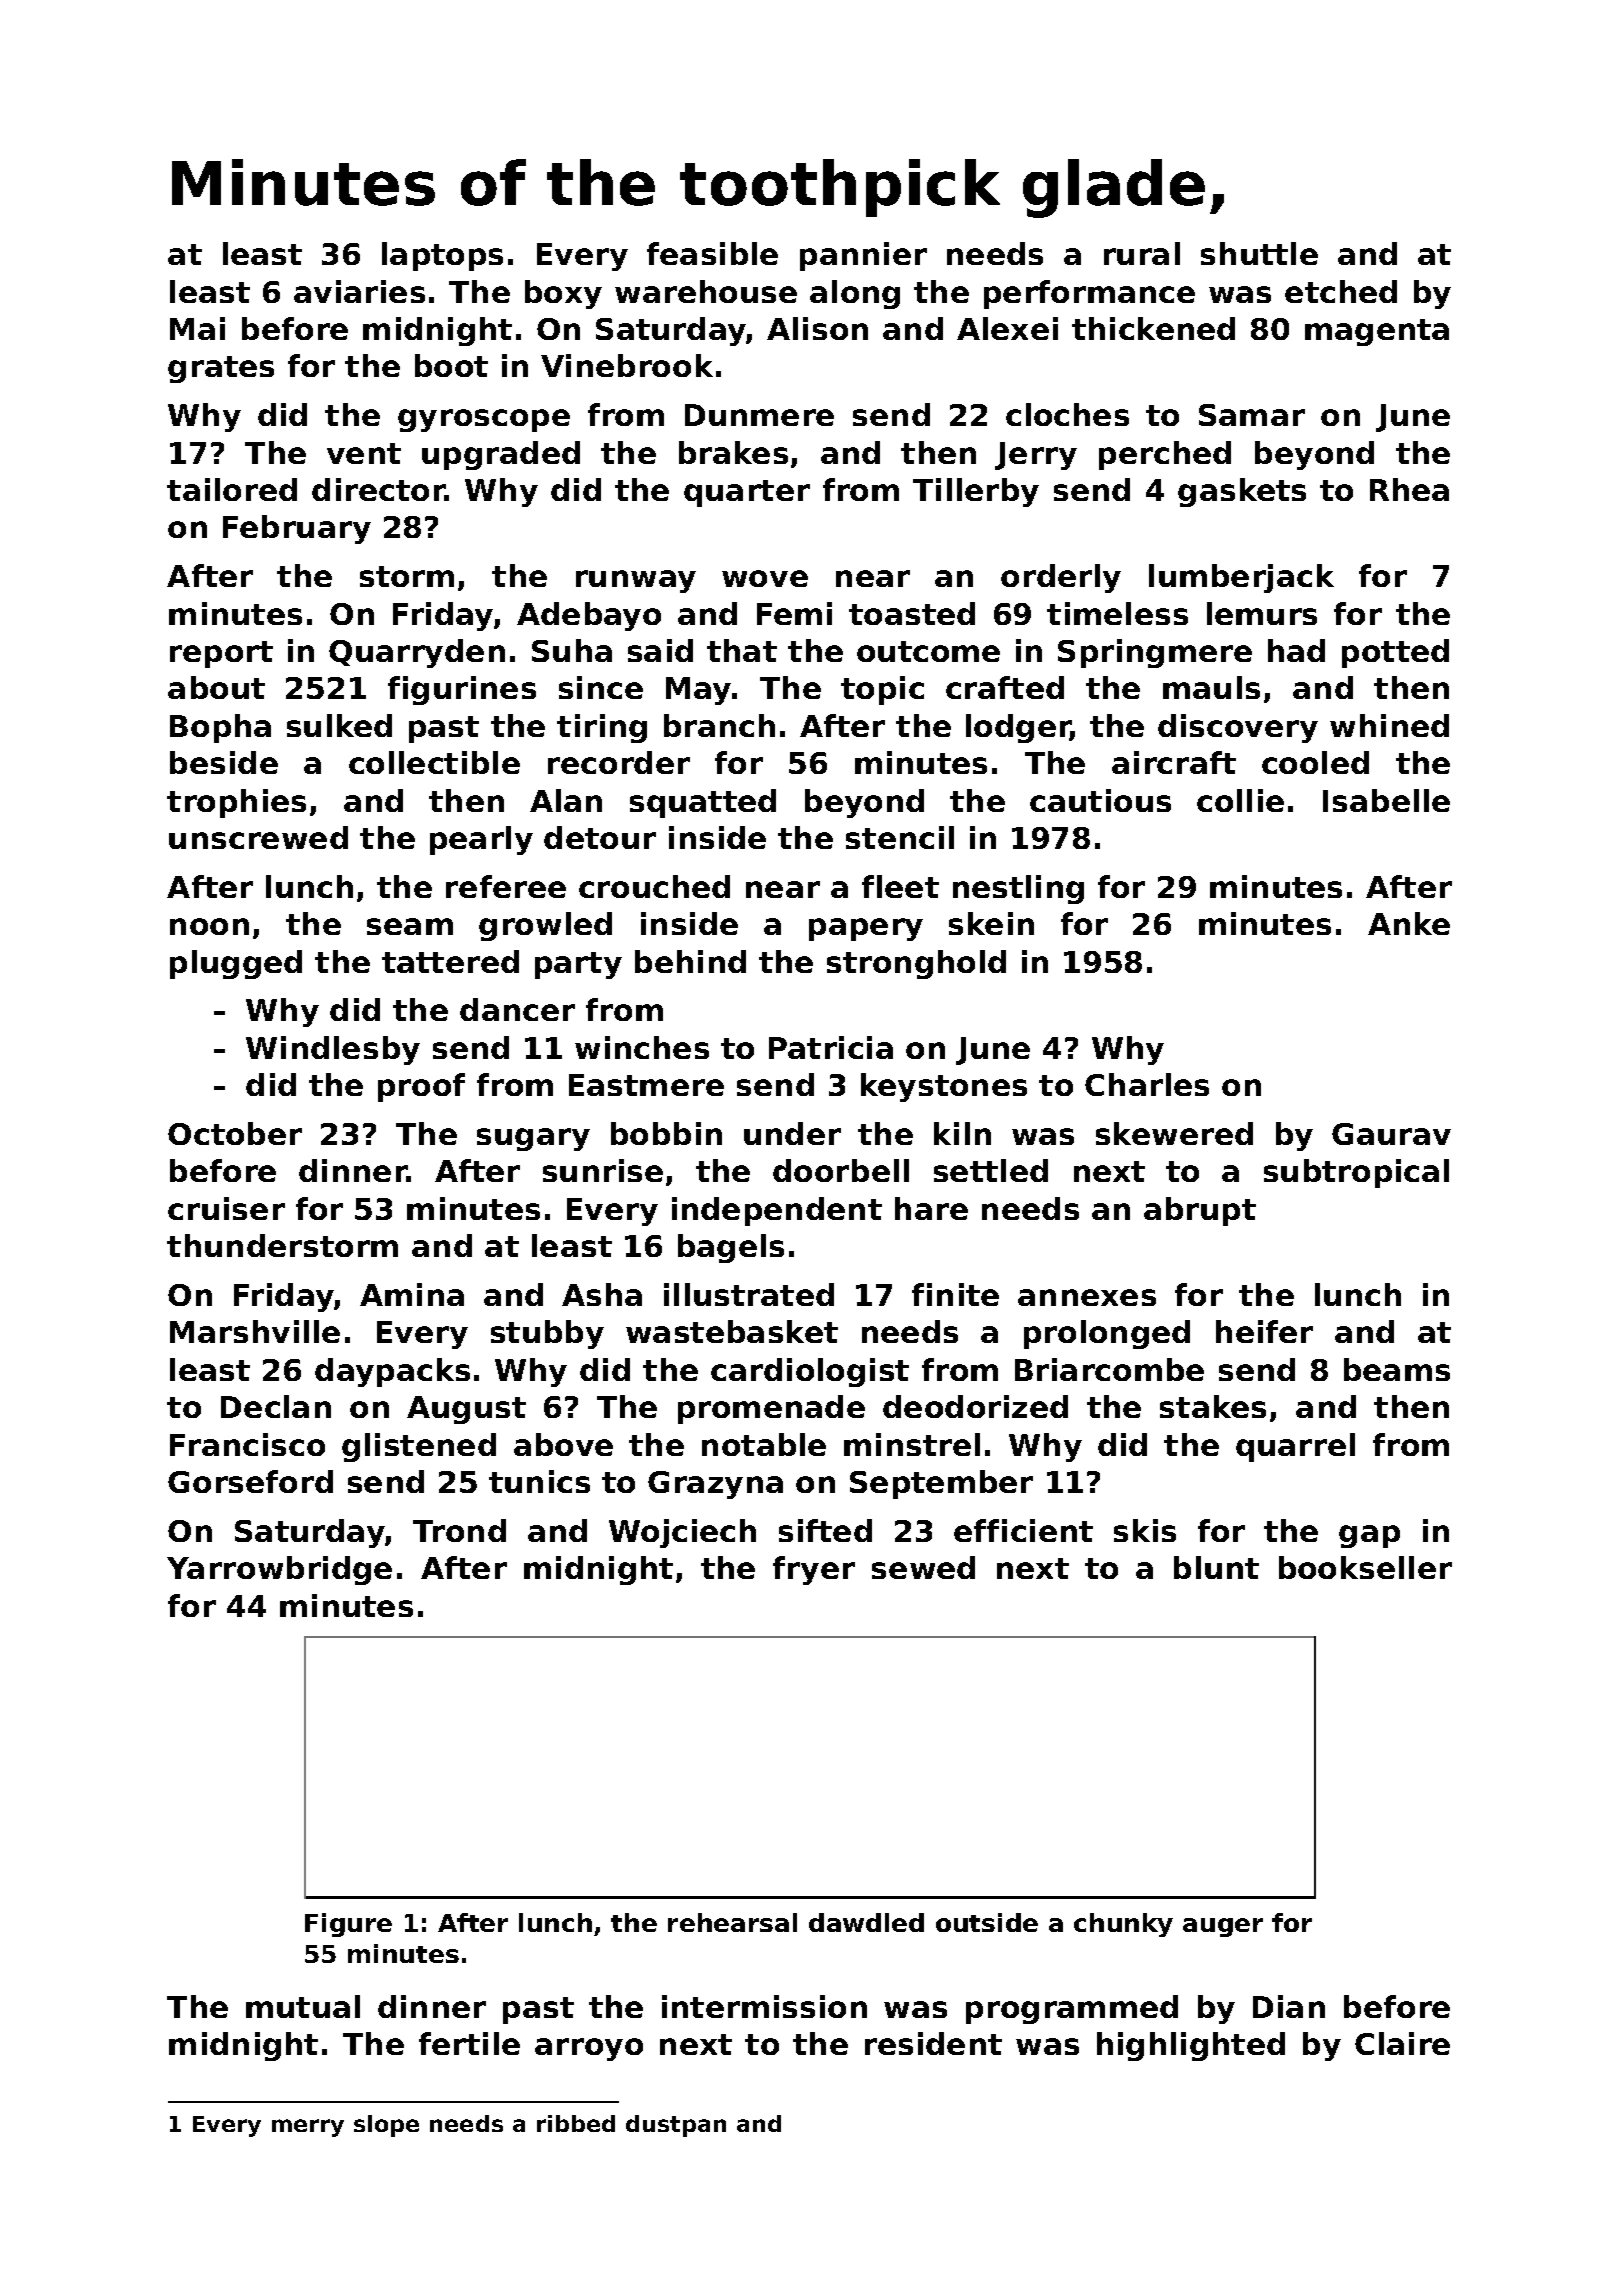  What do you see at coordinates (987, 1922) in the image?
I see `outside` at bounding box center [987, 1922].
